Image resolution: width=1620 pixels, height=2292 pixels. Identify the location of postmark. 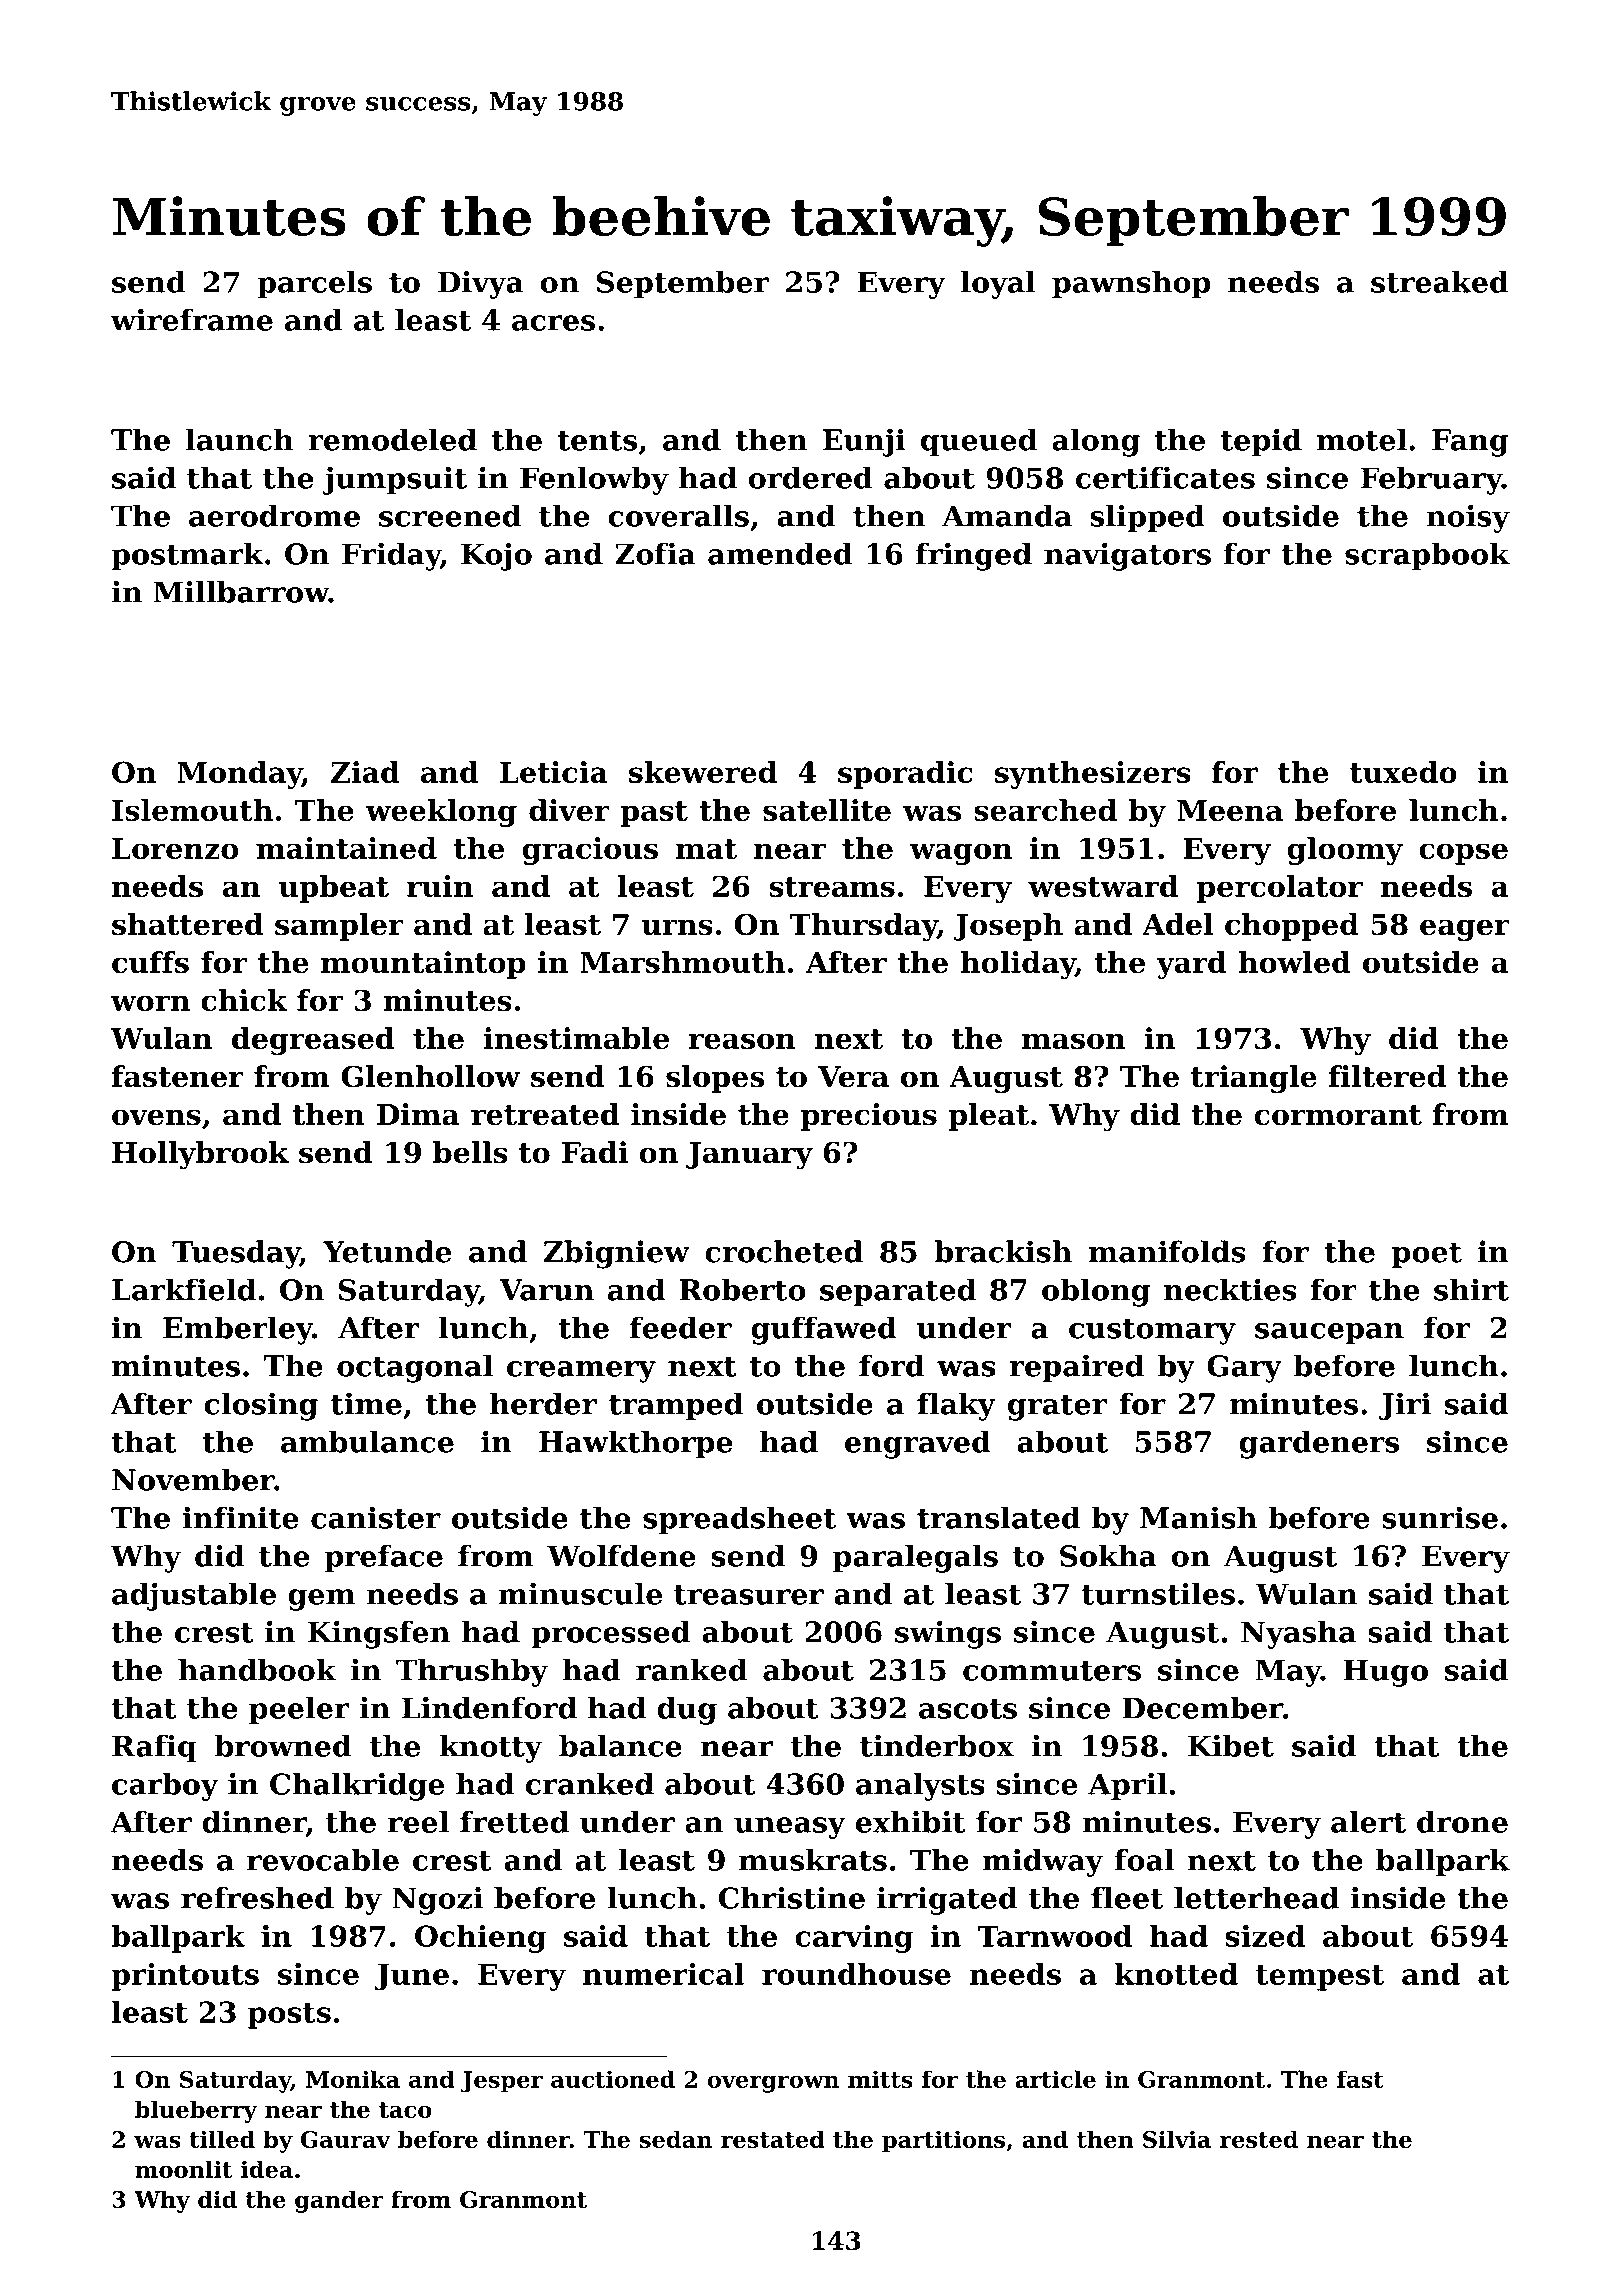
(187, 556).
